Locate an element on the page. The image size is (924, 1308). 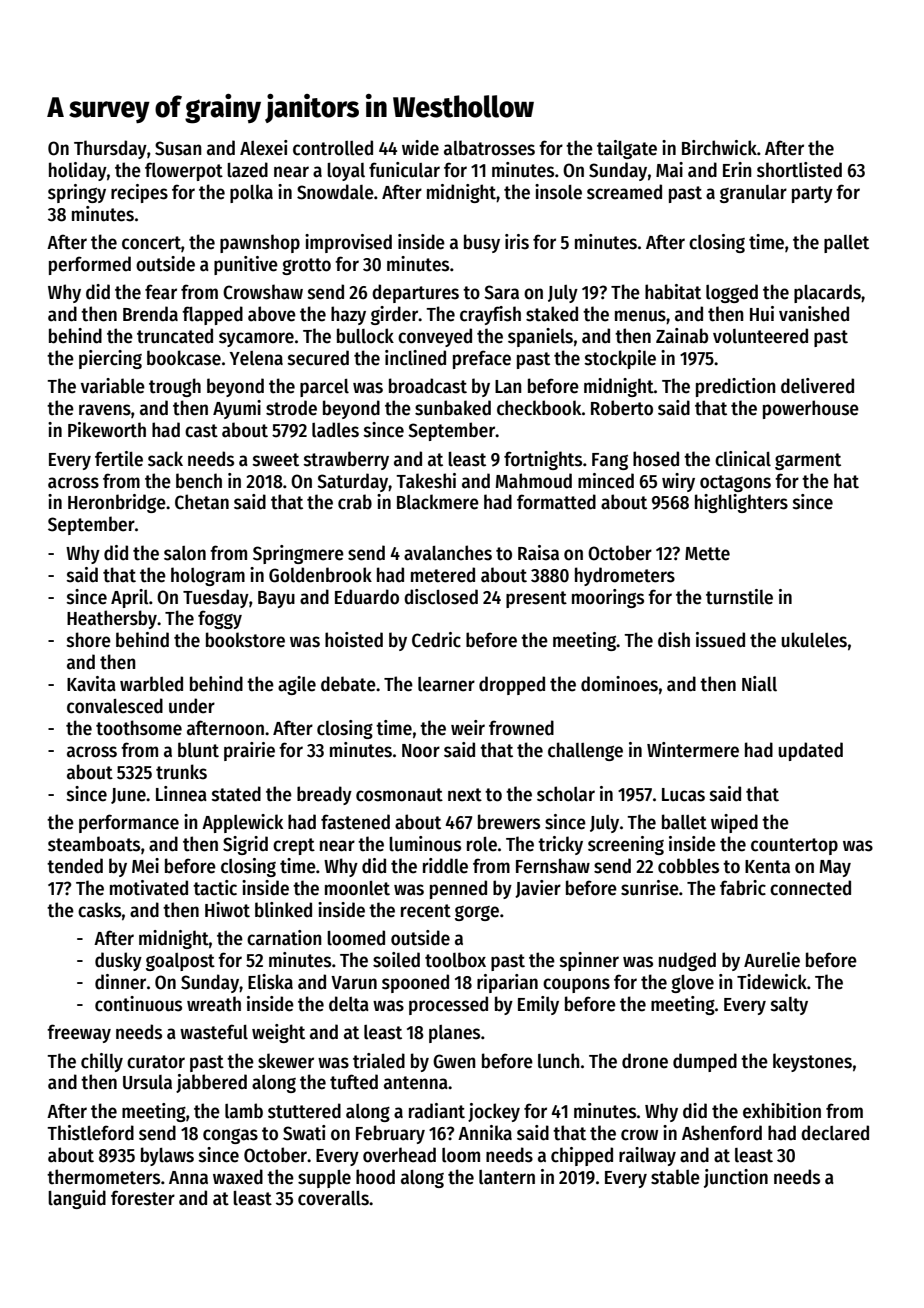
next is located at coordinates (465, 795).
